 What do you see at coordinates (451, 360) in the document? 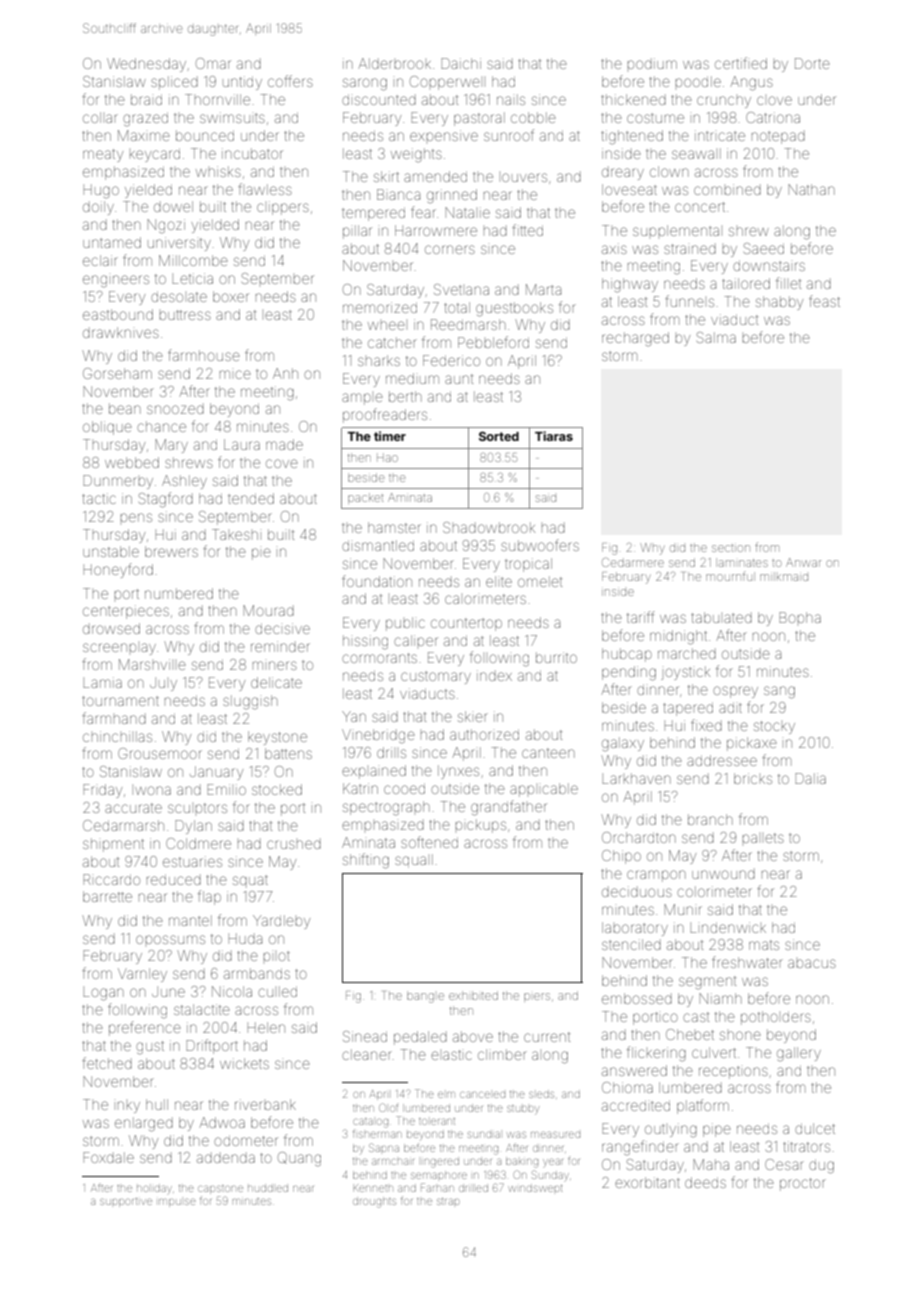
I see `Federico` at bounding box center [451, 360].
